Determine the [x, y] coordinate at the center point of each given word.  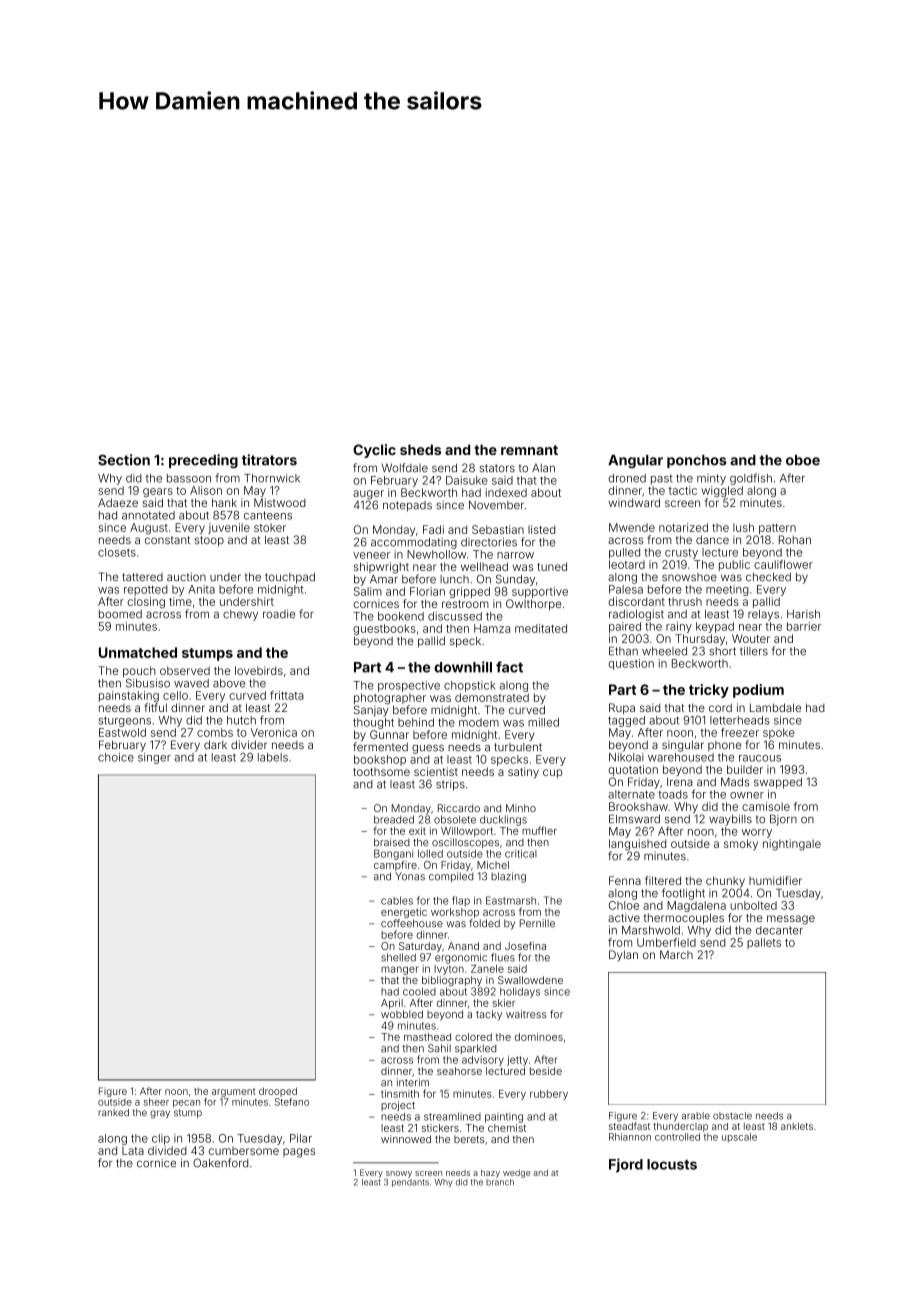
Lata [133, 1150]
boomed [120, 614]
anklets [797, 1126]
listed [541, 529]
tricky [709, 691]
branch [500, 1182]
